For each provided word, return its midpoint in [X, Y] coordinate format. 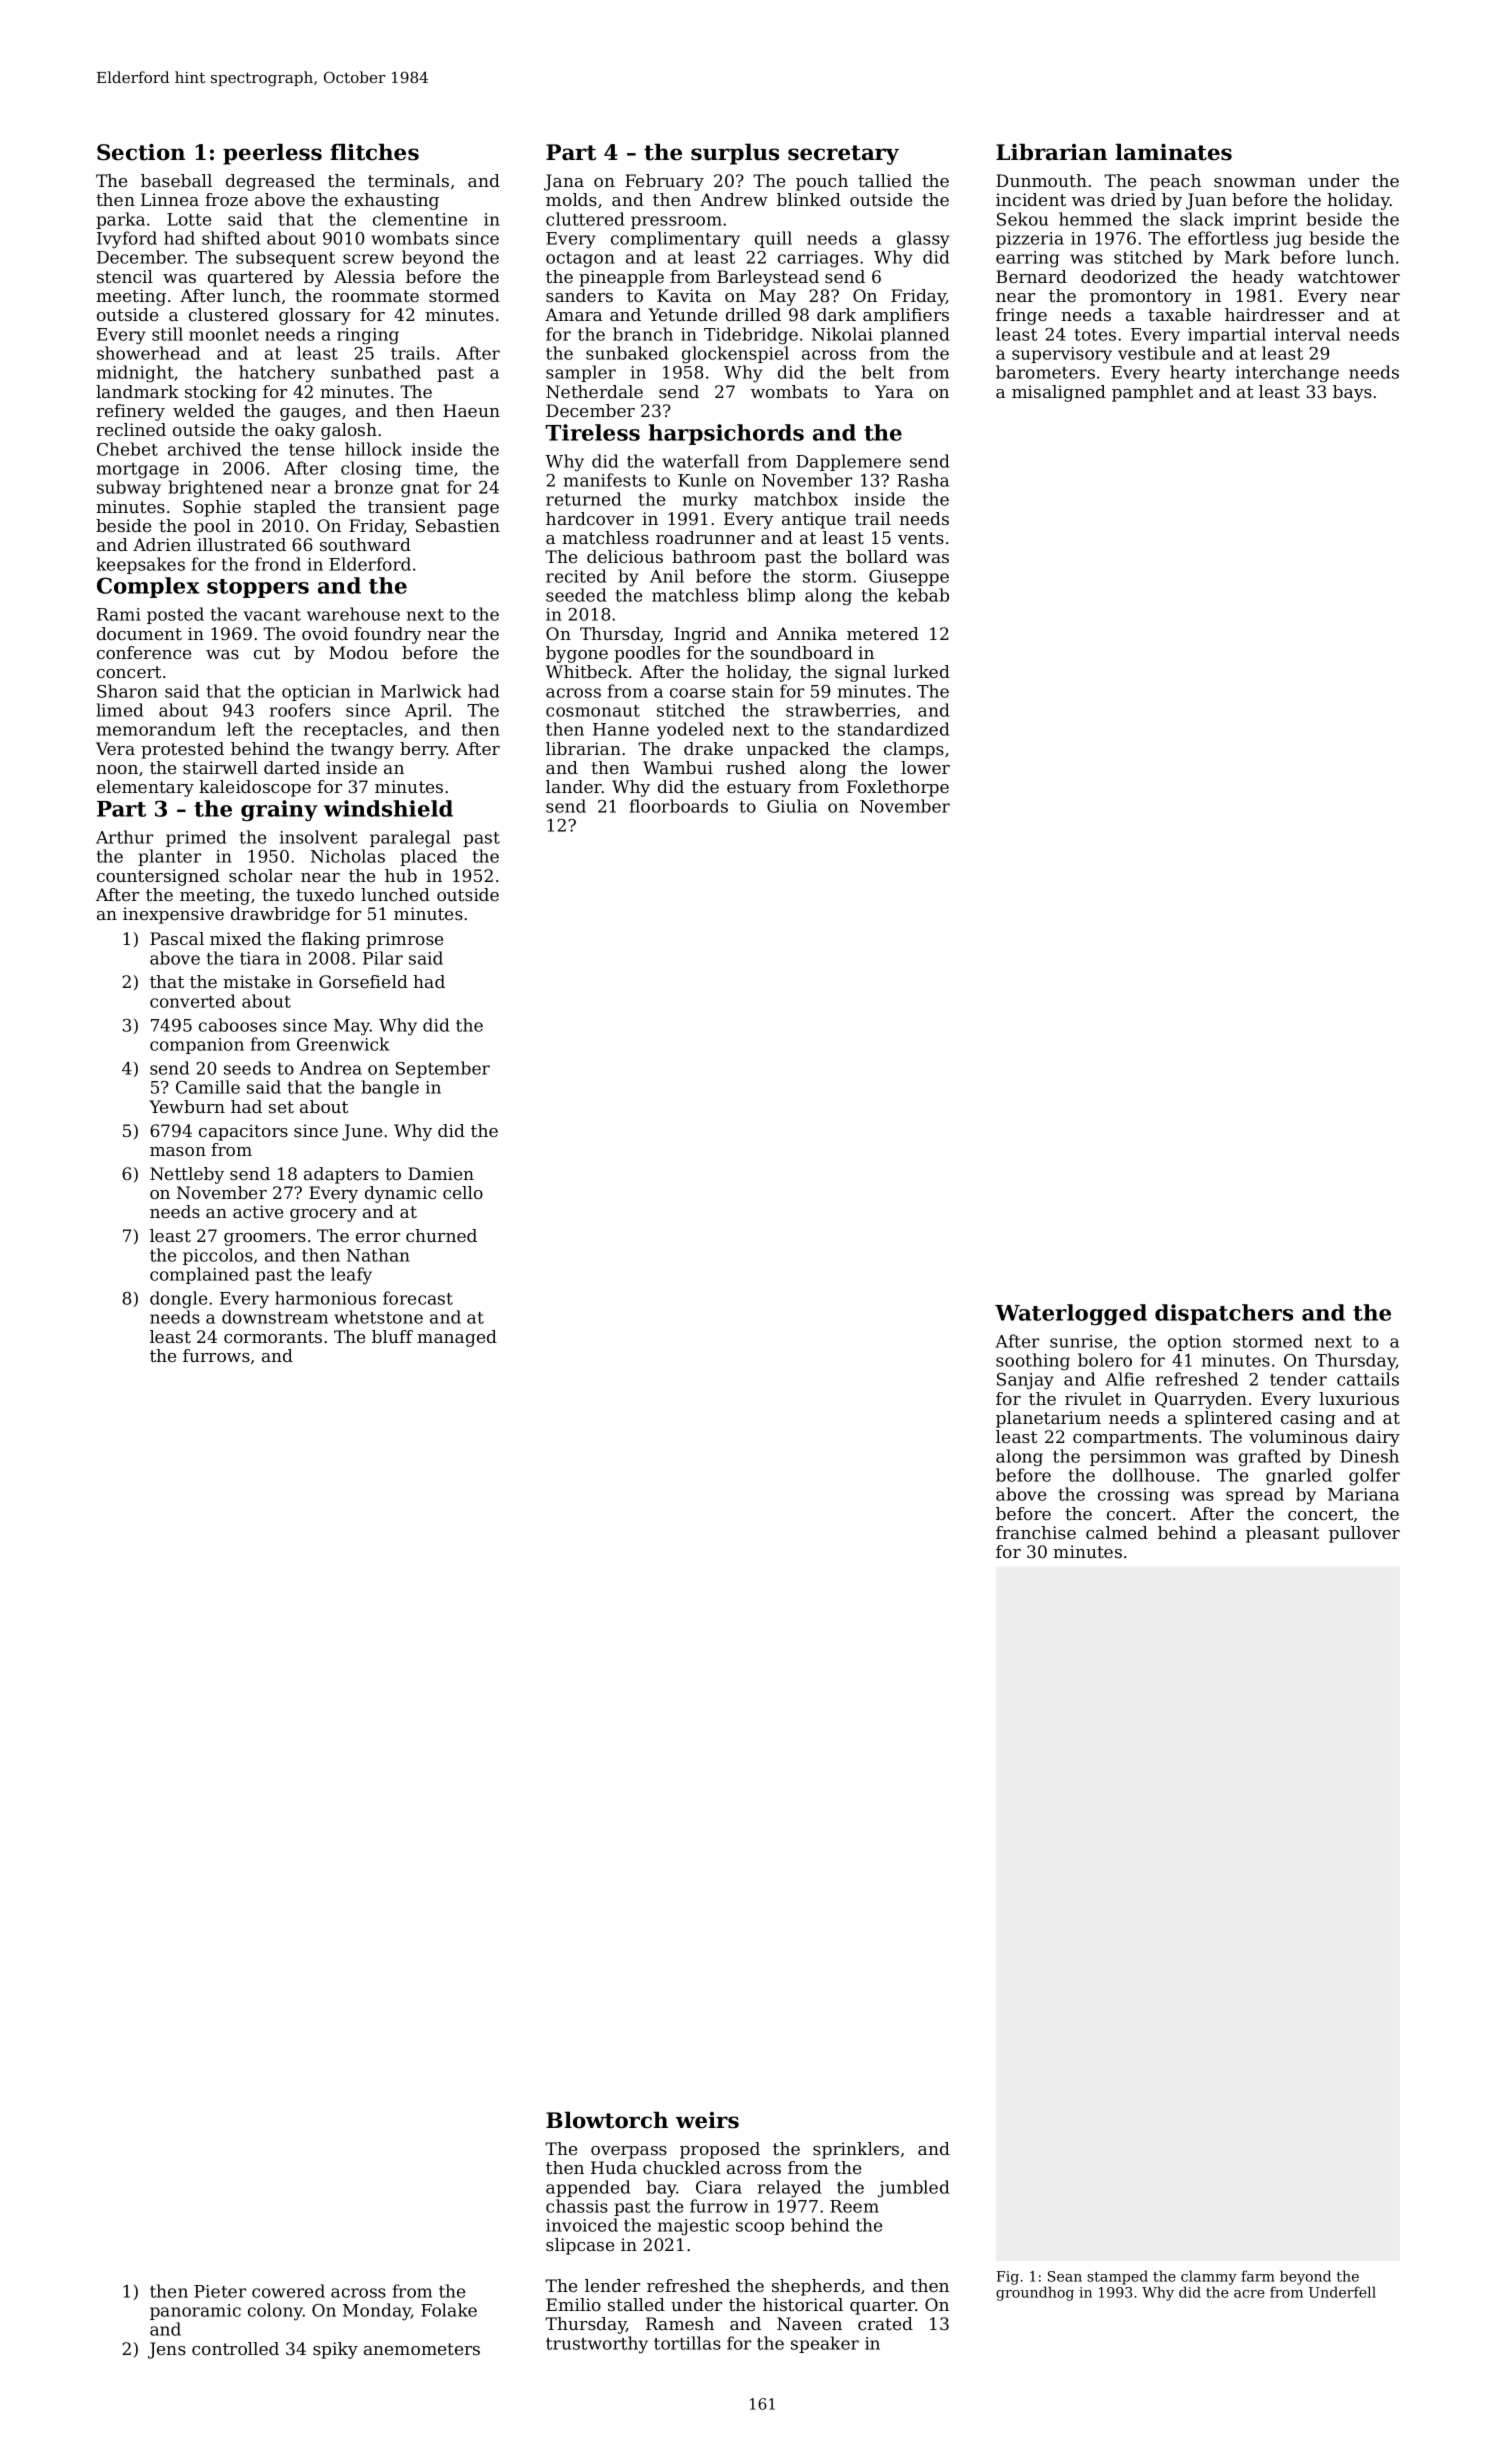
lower [925, 767]
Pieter [220, 2291]
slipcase [580, 2246]
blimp [771, 596]
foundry [387, 635]
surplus [735, 154]
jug [1288, 240]
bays [1352, 393]
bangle [390, 1089]
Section [141, 152]
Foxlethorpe [898, 788]
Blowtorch [607, 2120]
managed [457, 1338]
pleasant [1282, 1534]
